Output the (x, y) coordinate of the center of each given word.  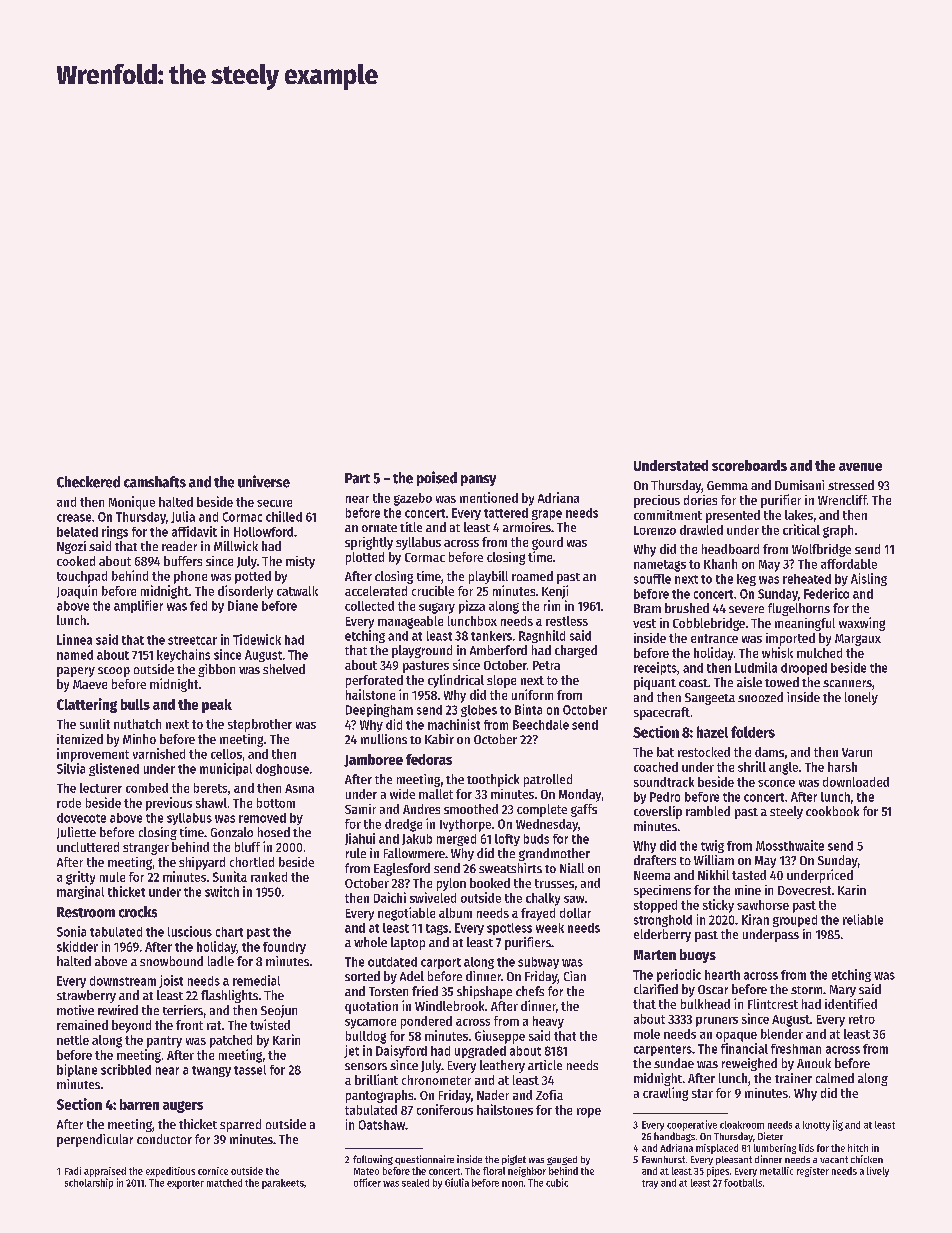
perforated (374, 681)
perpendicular (95, 1140)
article (545, 1065)
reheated (807, 579)
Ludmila (756, 667)
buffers (183, 561)
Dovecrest (804, 890)
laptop (408, 943)
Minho (139, 739)
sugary (437, 608)
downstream (123, 981)
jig (838, 1125)
